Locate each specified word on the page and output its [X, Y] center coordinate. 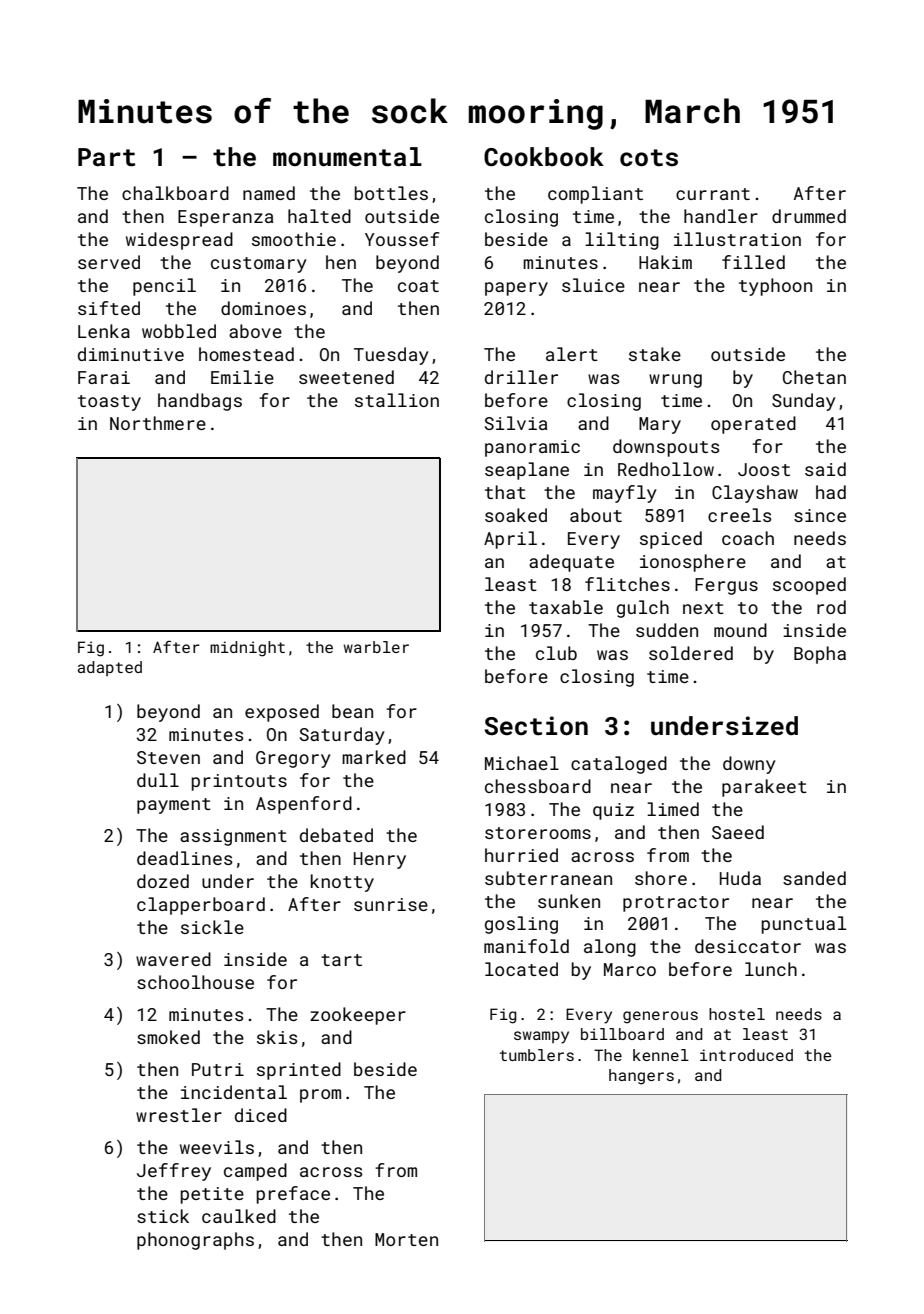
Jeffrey [174, 1172]
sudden [667, 630]
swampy [541, 1037]
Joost [764, 469]
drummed [809, 216]
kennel [661, 1055]
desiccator [748, 946]
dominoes [263, 308]
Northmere [158, 423]
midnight [247, 649]
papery [516, 289]
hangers [641, 1077]
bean [352, 711]
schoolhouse [195, 982]
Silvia [516, 423]
